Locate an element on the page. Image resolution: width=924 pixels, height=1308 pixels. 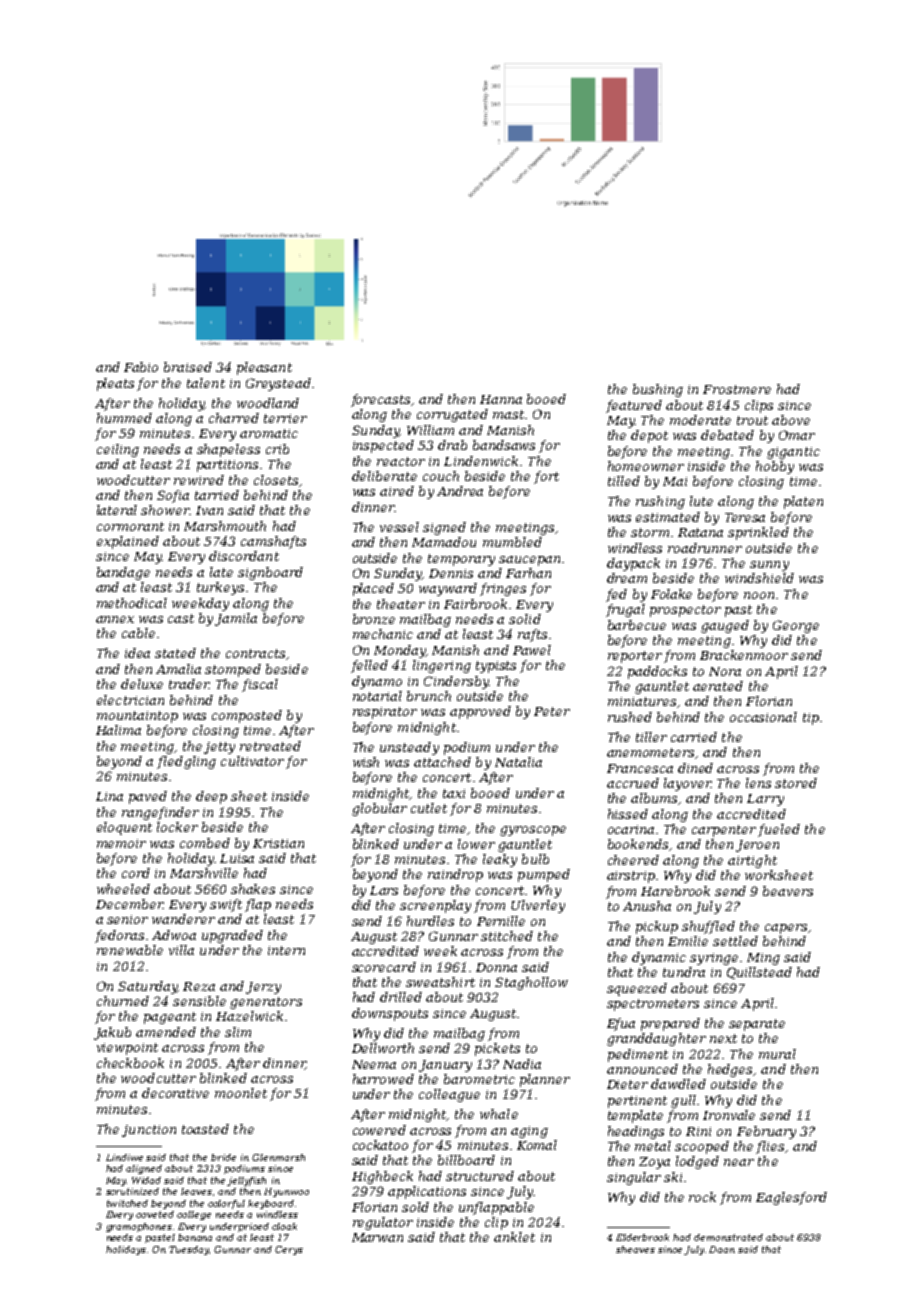
hobby is located at coordinates (775, 467).
